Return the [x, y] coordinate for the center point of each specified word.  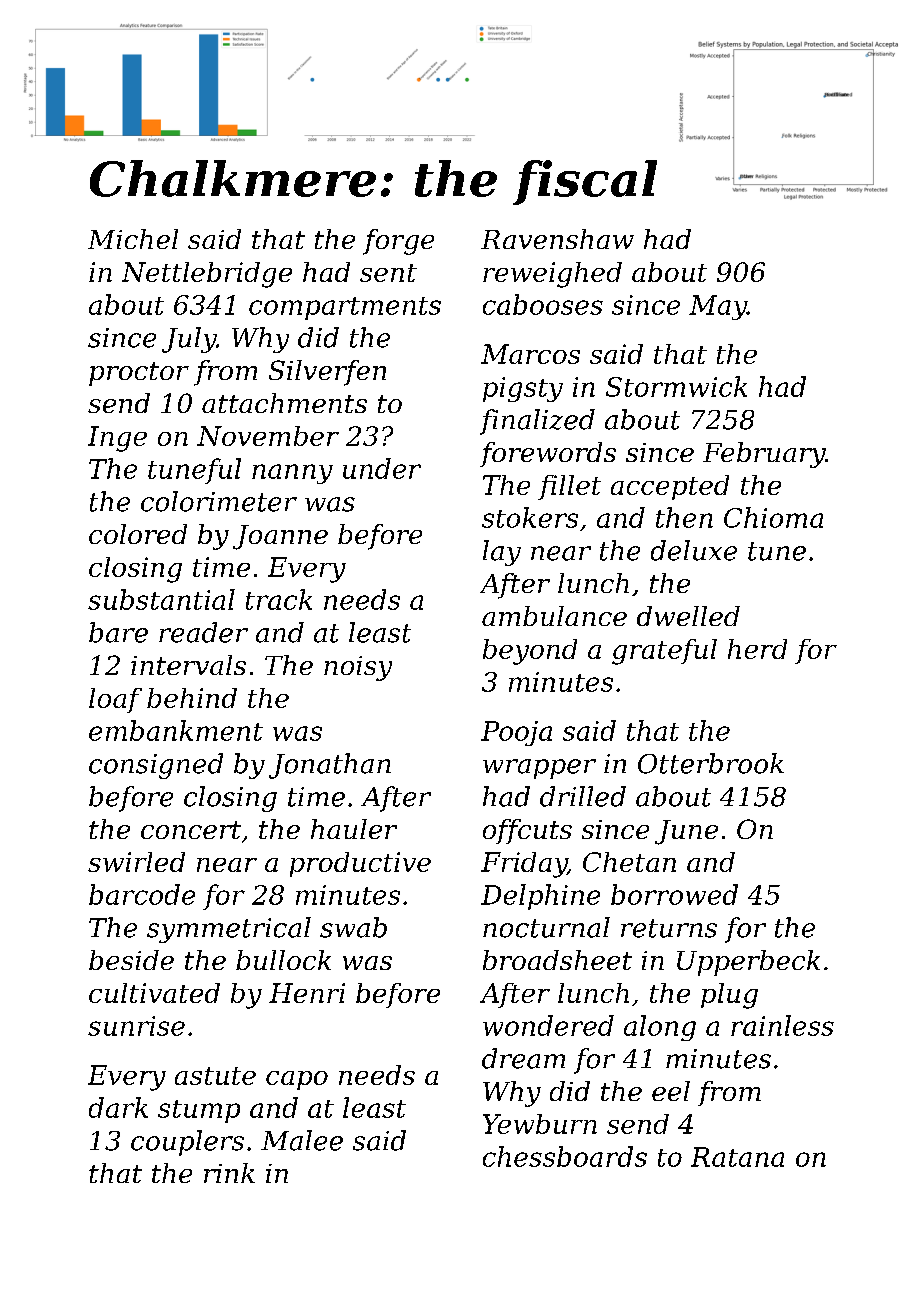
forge [398, 242]
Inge [117, 439]
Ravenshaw [557, 239]
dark [118, 1107]
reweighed [552, 275]
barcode [142, 894]
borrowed [674, 894]
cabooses [543, 304]
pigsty [523, 389]
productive [360, 864]
